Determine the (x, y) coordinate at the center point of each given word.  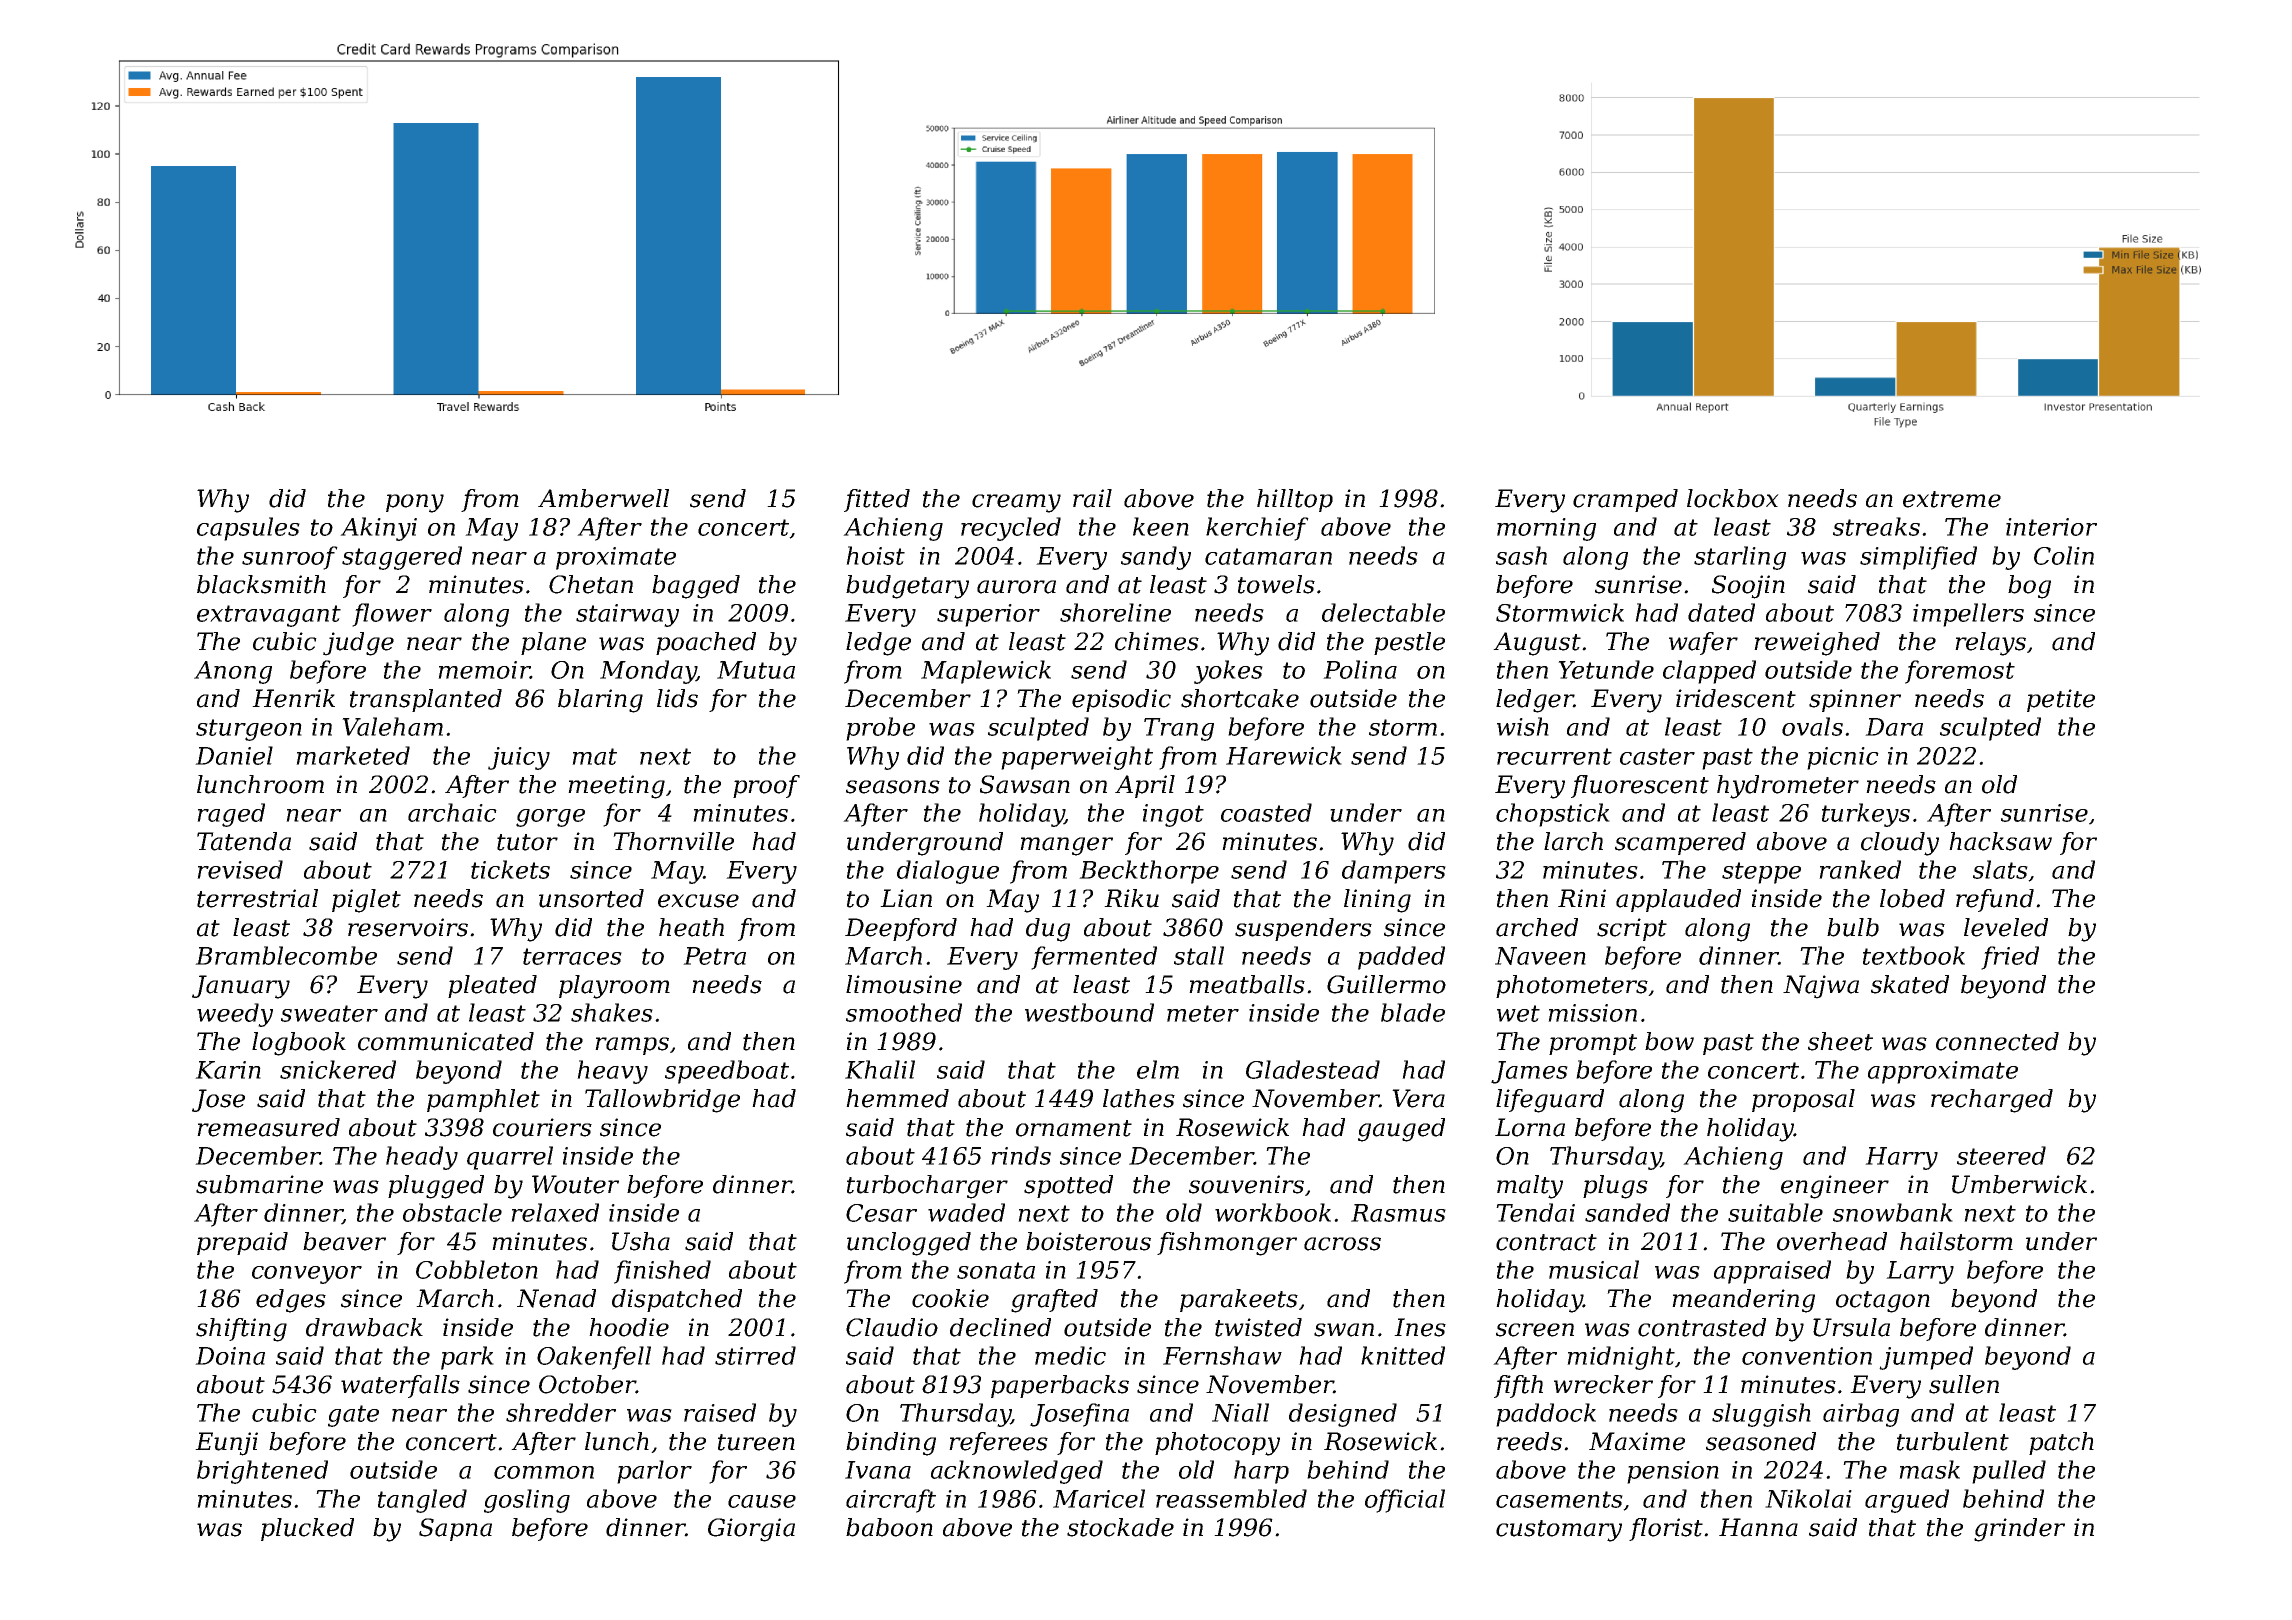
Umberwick (2019, 1184)
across (1342, 1244)
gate (353, 1416)
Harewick (1284, 755)
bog (2029, 587)
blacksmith (261, 584)
